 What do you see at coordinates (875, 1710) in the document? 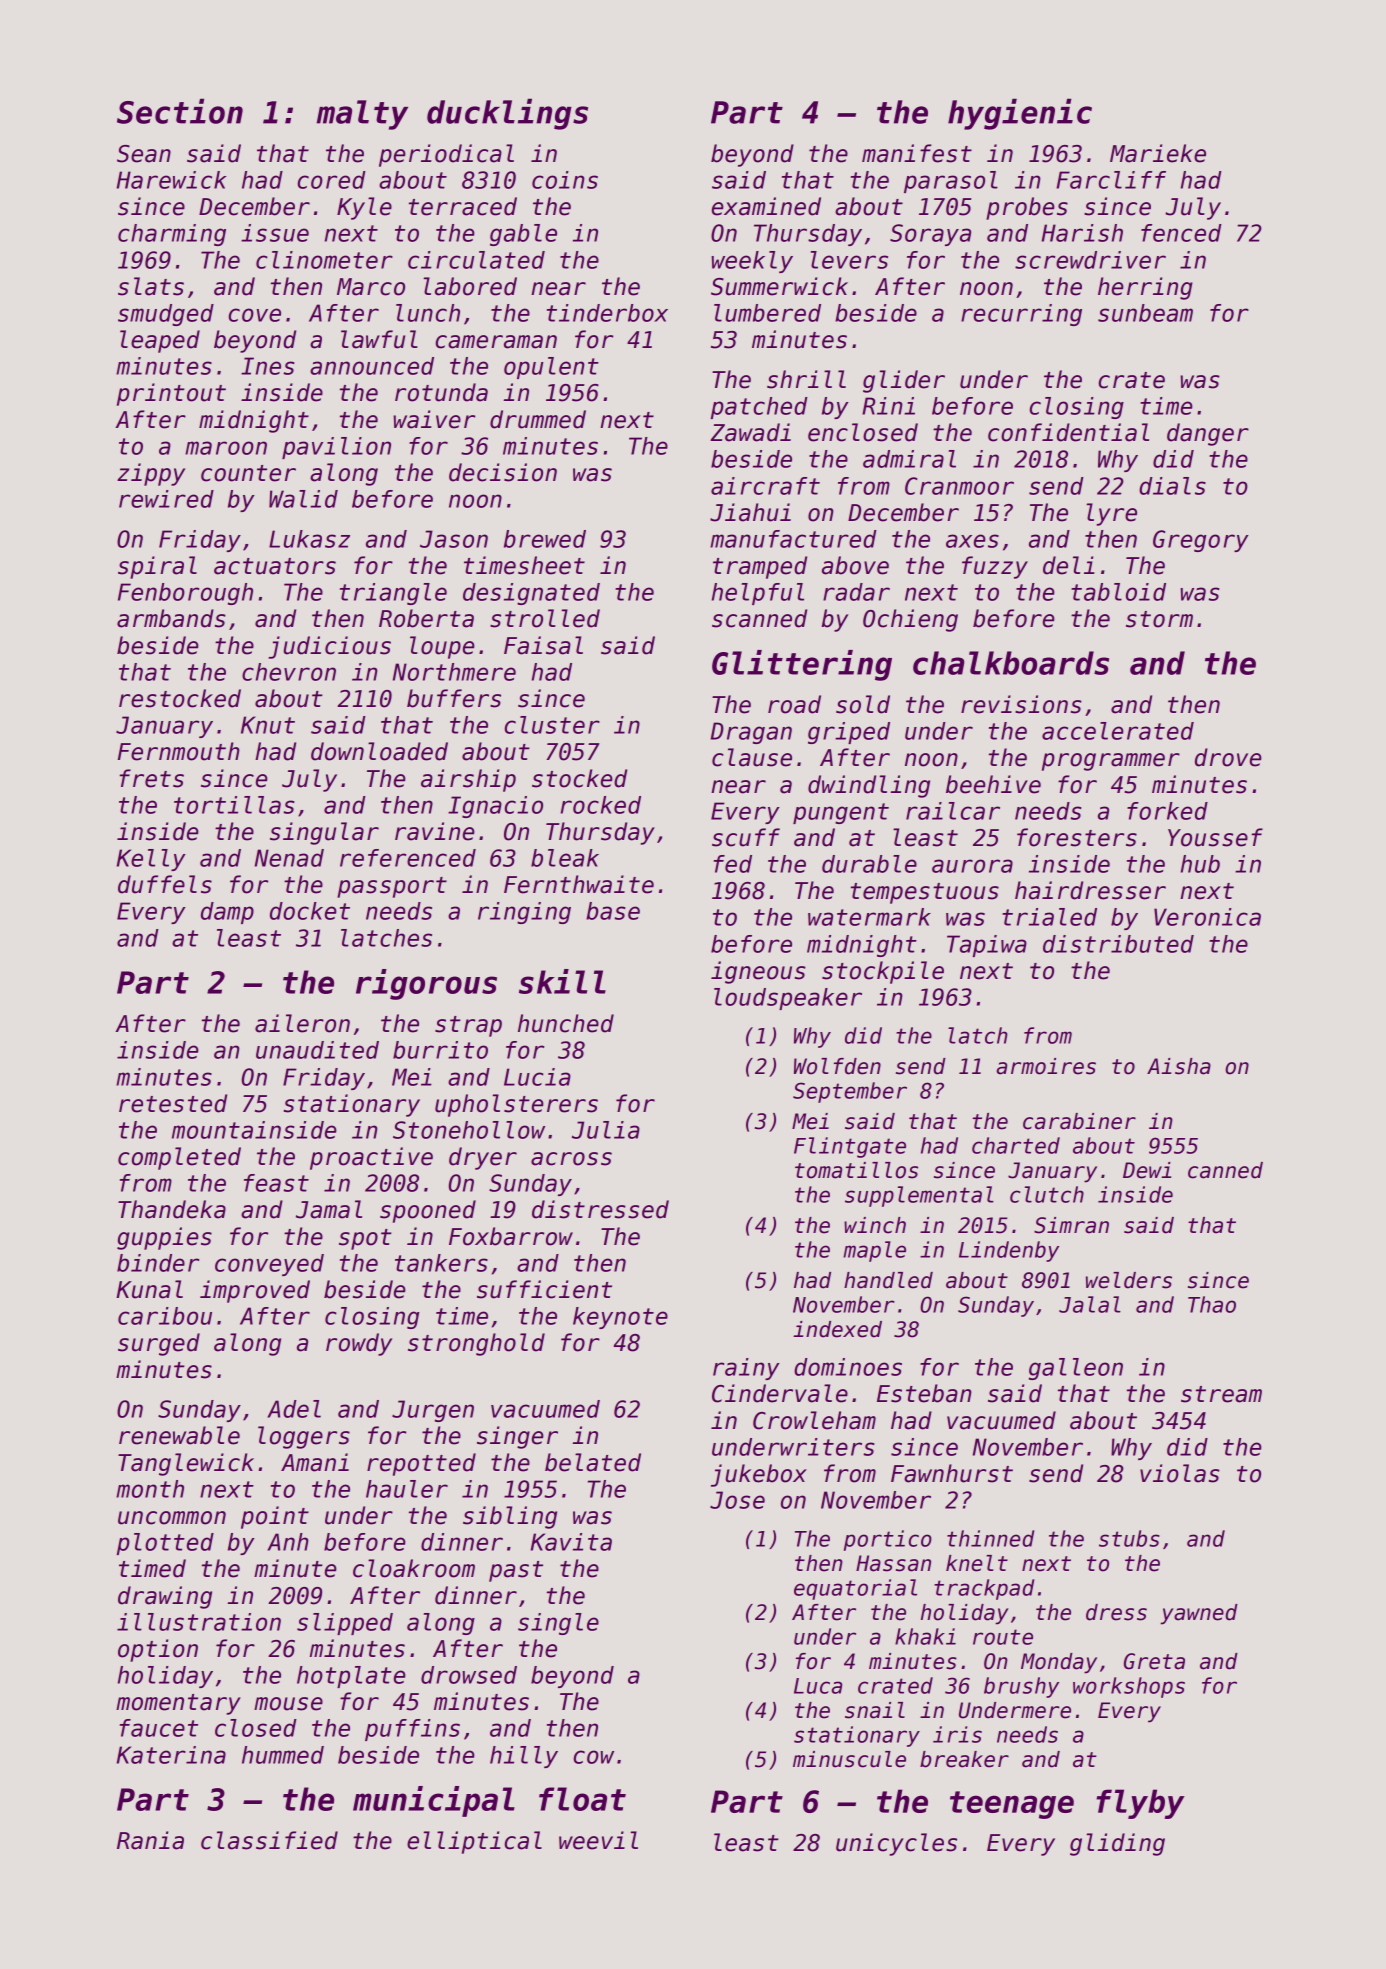
I see `snail` at bounding box center [875, 1710].
